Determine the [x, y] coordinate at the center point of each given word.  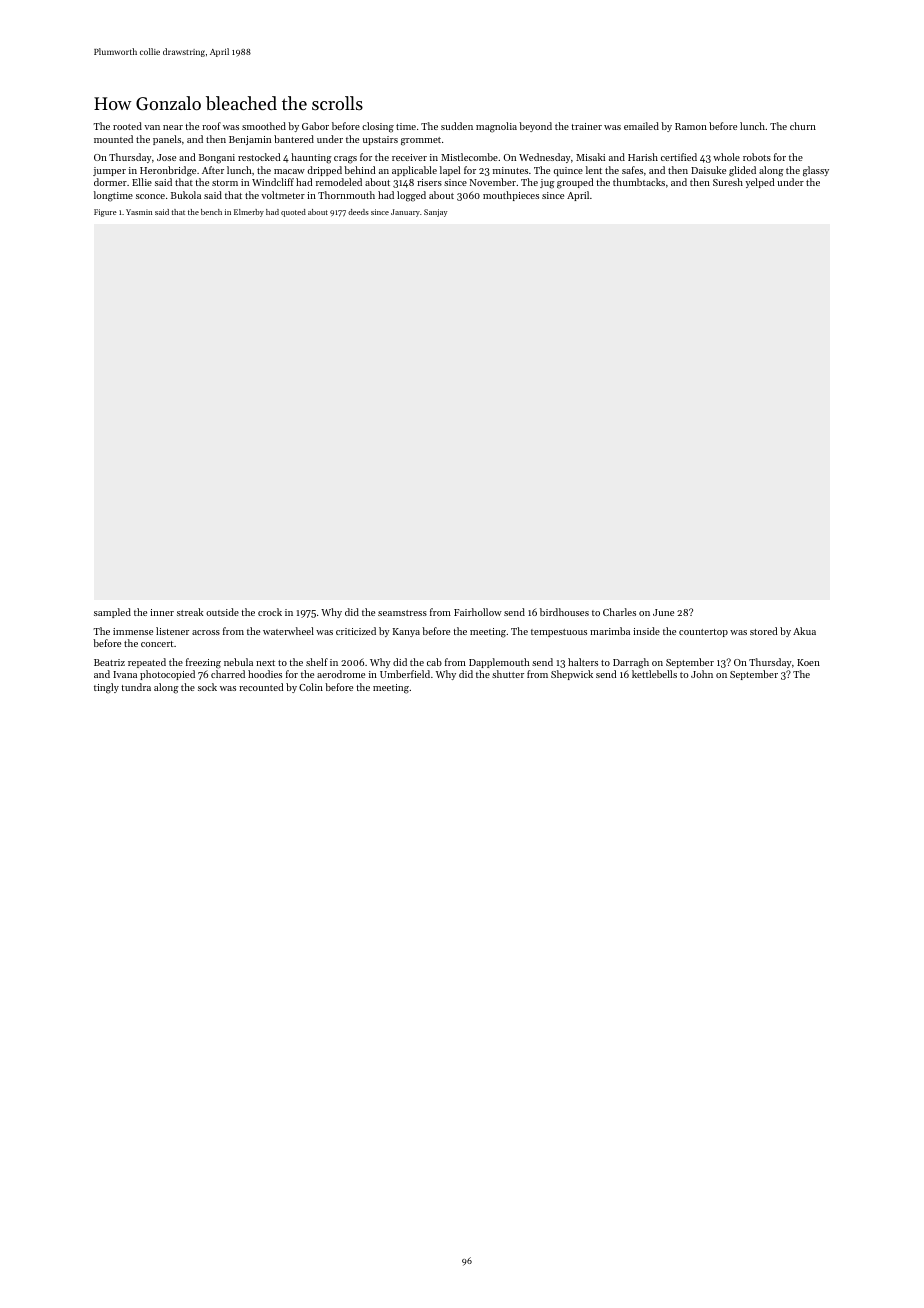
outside [222, 612]
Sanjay [435, 213]
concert [157, 644]
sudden [457, 126]
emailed [641, 126]
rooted [127, 126]
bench [211, 212]
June [663, 612]
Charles [619, 612]
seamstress [402, 613]
